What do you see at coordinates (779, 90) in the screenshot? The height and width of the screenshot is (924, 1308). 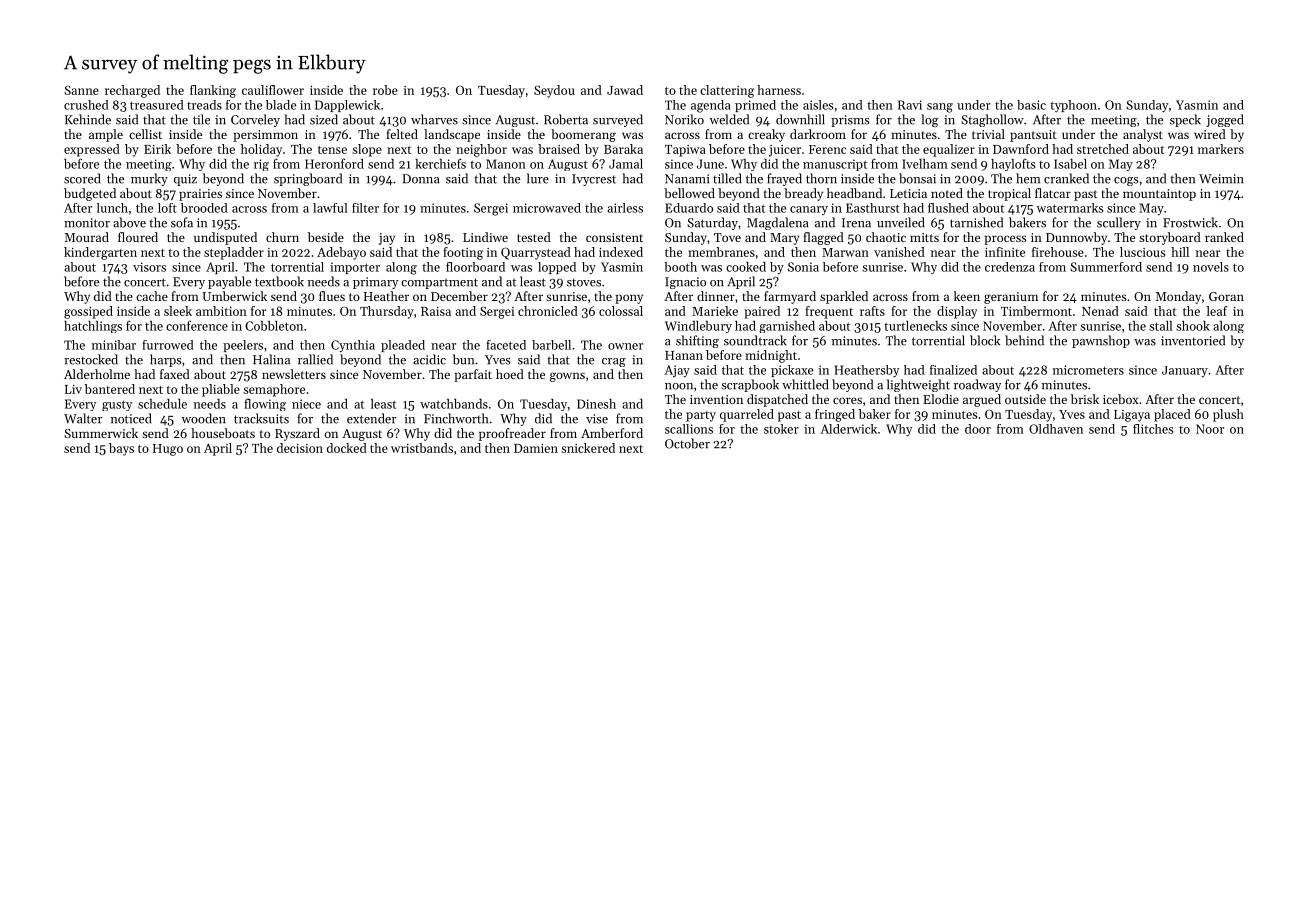 I see `harness` at bounding box center [779, 90].
